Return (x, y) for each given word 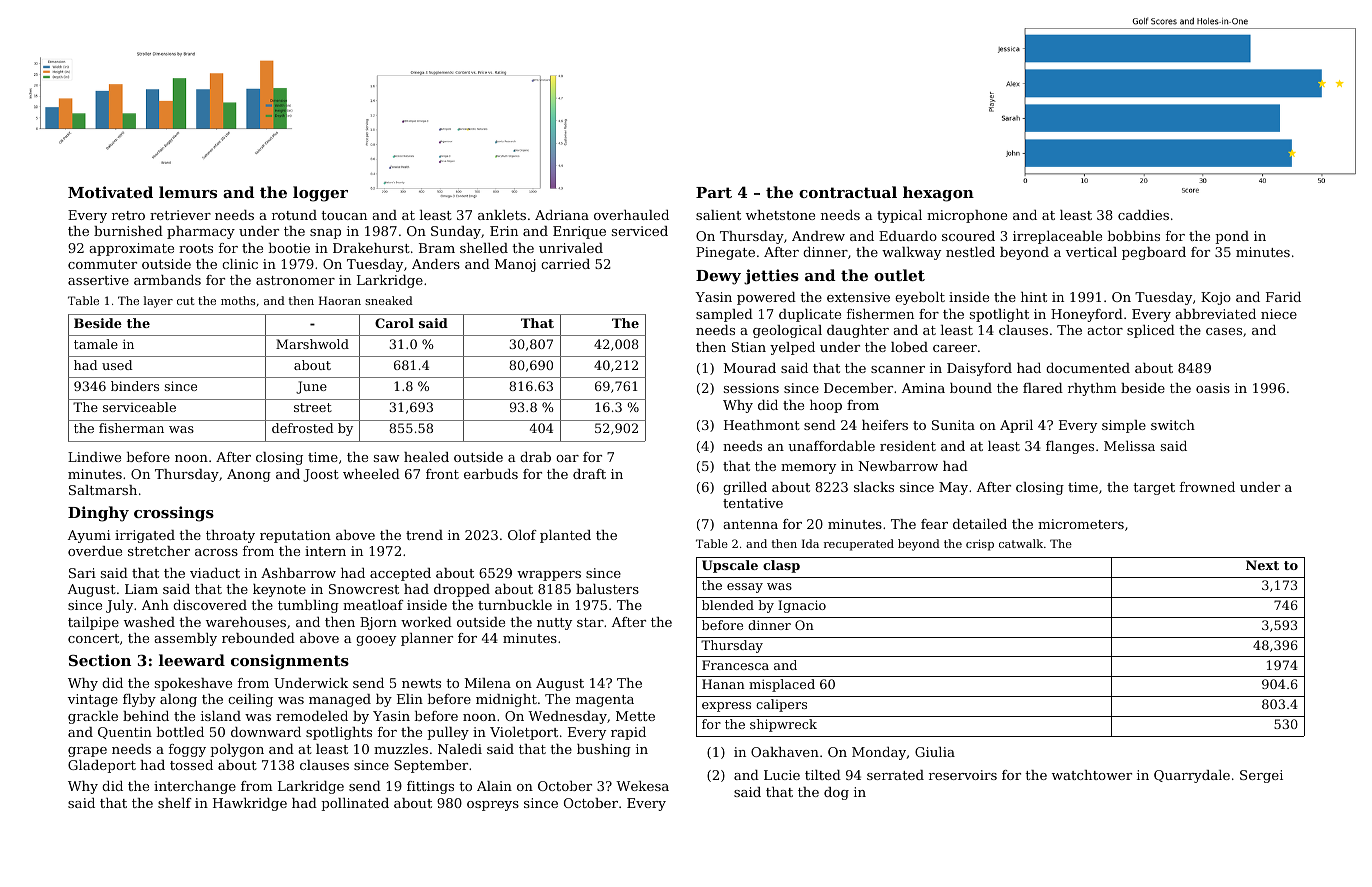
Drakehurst (371, 248)
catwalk (1021, 543)
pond (1232, 237)
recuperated (859, 545)
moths (238, 300)
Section (100, 660)
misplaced (782, 685)
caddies (1143, 215)
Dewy (718, 277)
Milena (488, 683)
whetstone (780, 215)
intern (325, 551)
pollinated (355, 804)
